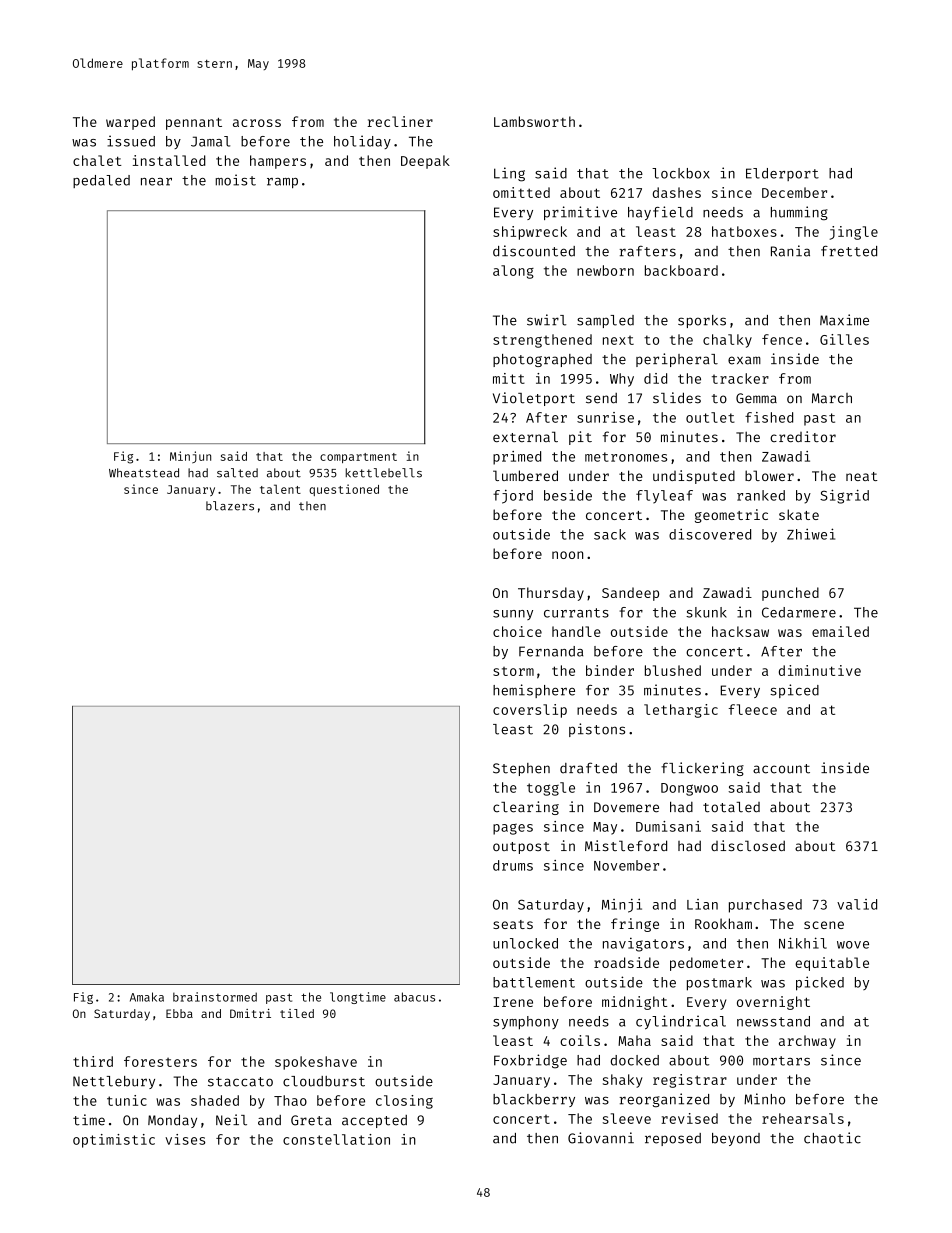 The image size is (952, 1233). Describe the element at coordinates (190, 457) in the page. I see `Minjun` at that location.
